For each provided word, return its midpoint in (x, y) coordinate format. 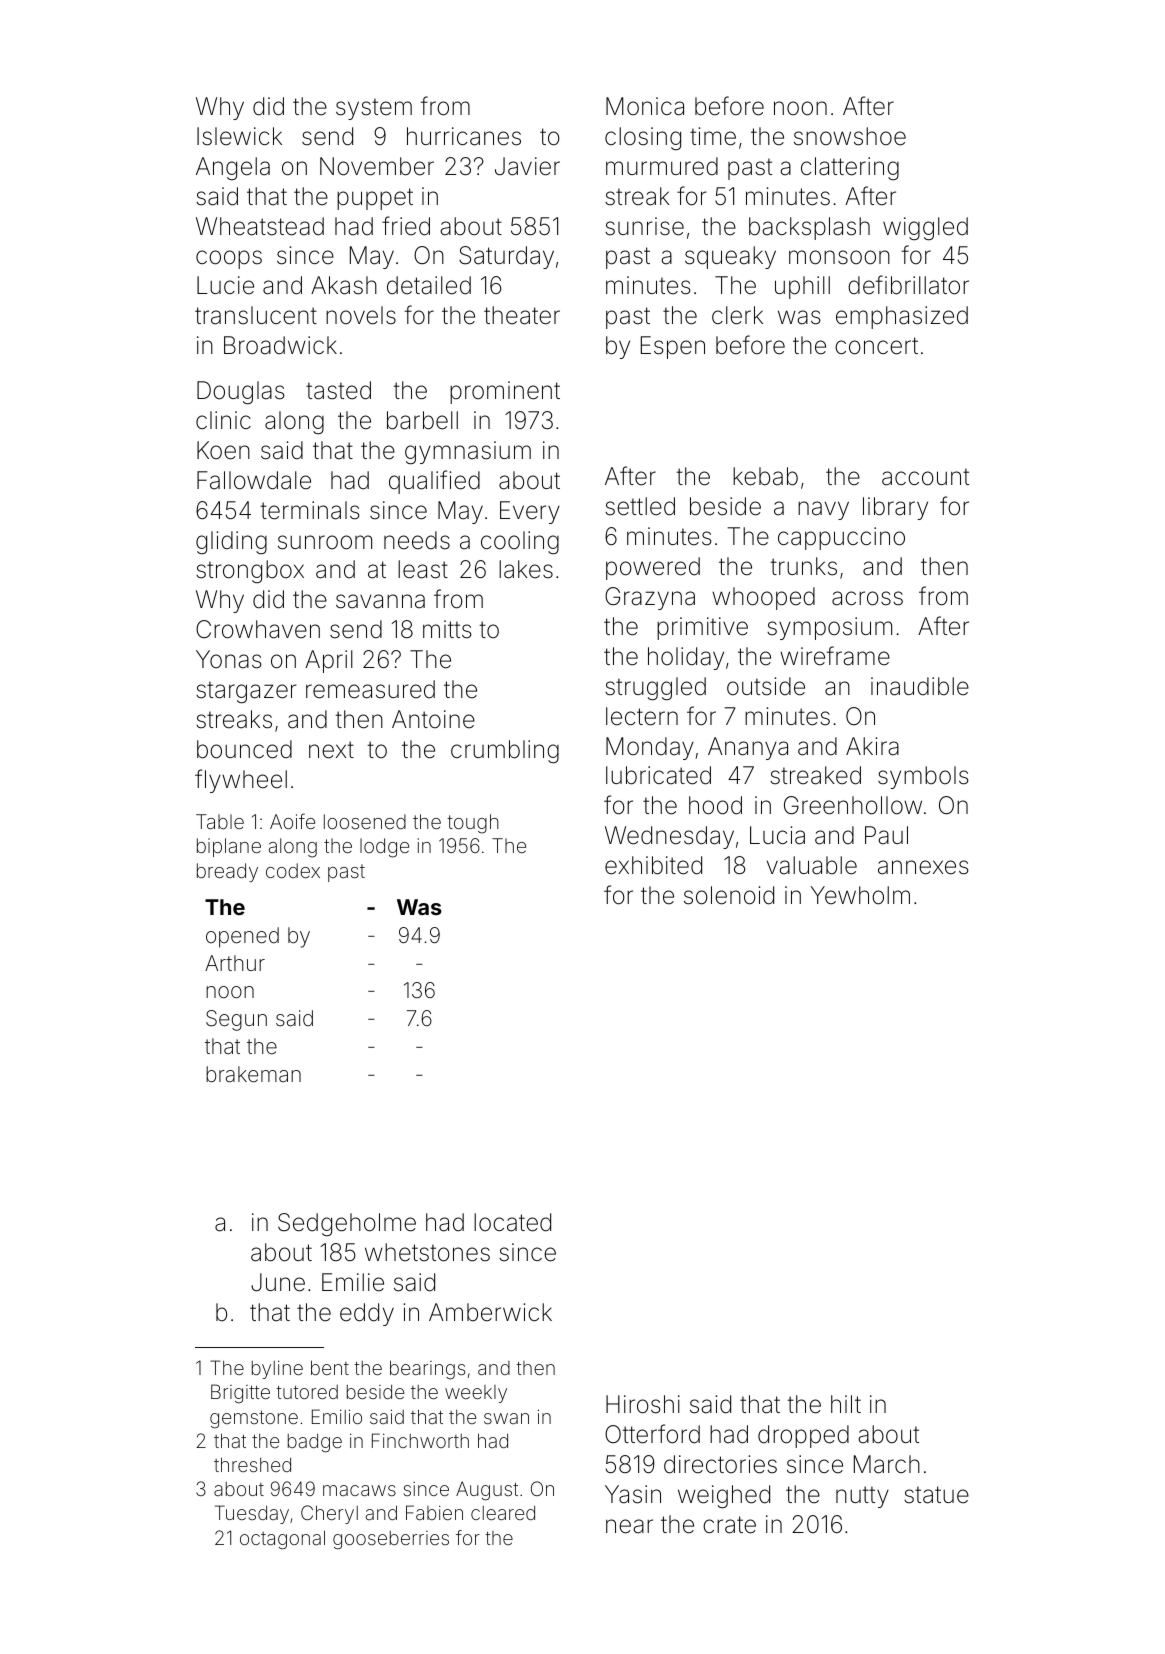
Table (220, 821)
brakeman (253, 1074)
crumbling (505, 751)
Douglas (241, 392)
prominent (505, 392)
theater (522, 315)
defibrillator (908, 285)
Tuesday (252, 1514)
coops (229, 259)
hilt (846, 1404)
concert (876, 346)
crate (729, 1525)
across (867, 598)
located (512, 1222)
